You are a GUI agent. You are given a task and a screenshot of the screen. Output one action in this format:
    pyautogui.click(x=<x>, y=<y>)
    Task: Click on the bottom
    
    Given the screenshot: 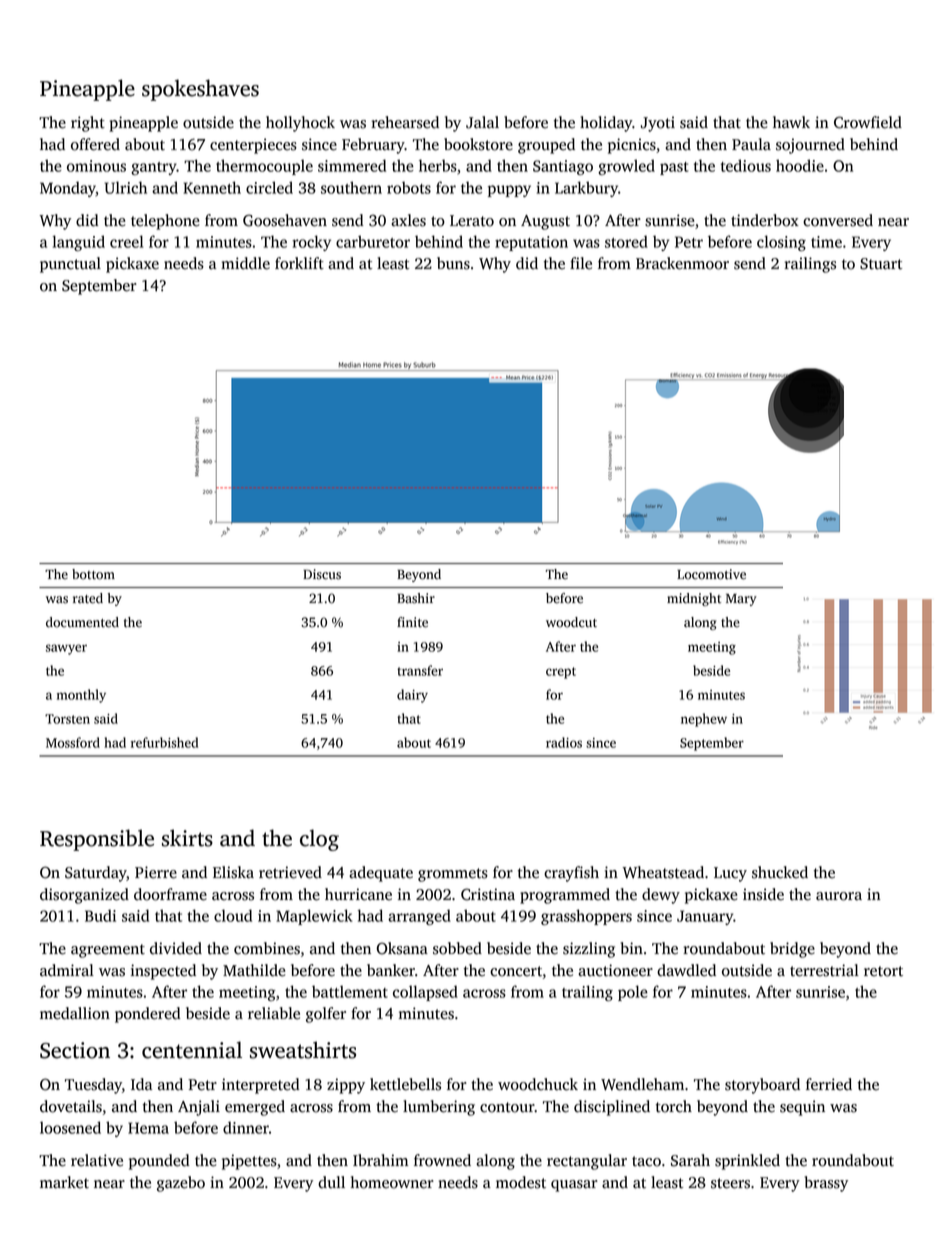 What is the action you would take?
    pyautogui.click(x=93, y=574)
